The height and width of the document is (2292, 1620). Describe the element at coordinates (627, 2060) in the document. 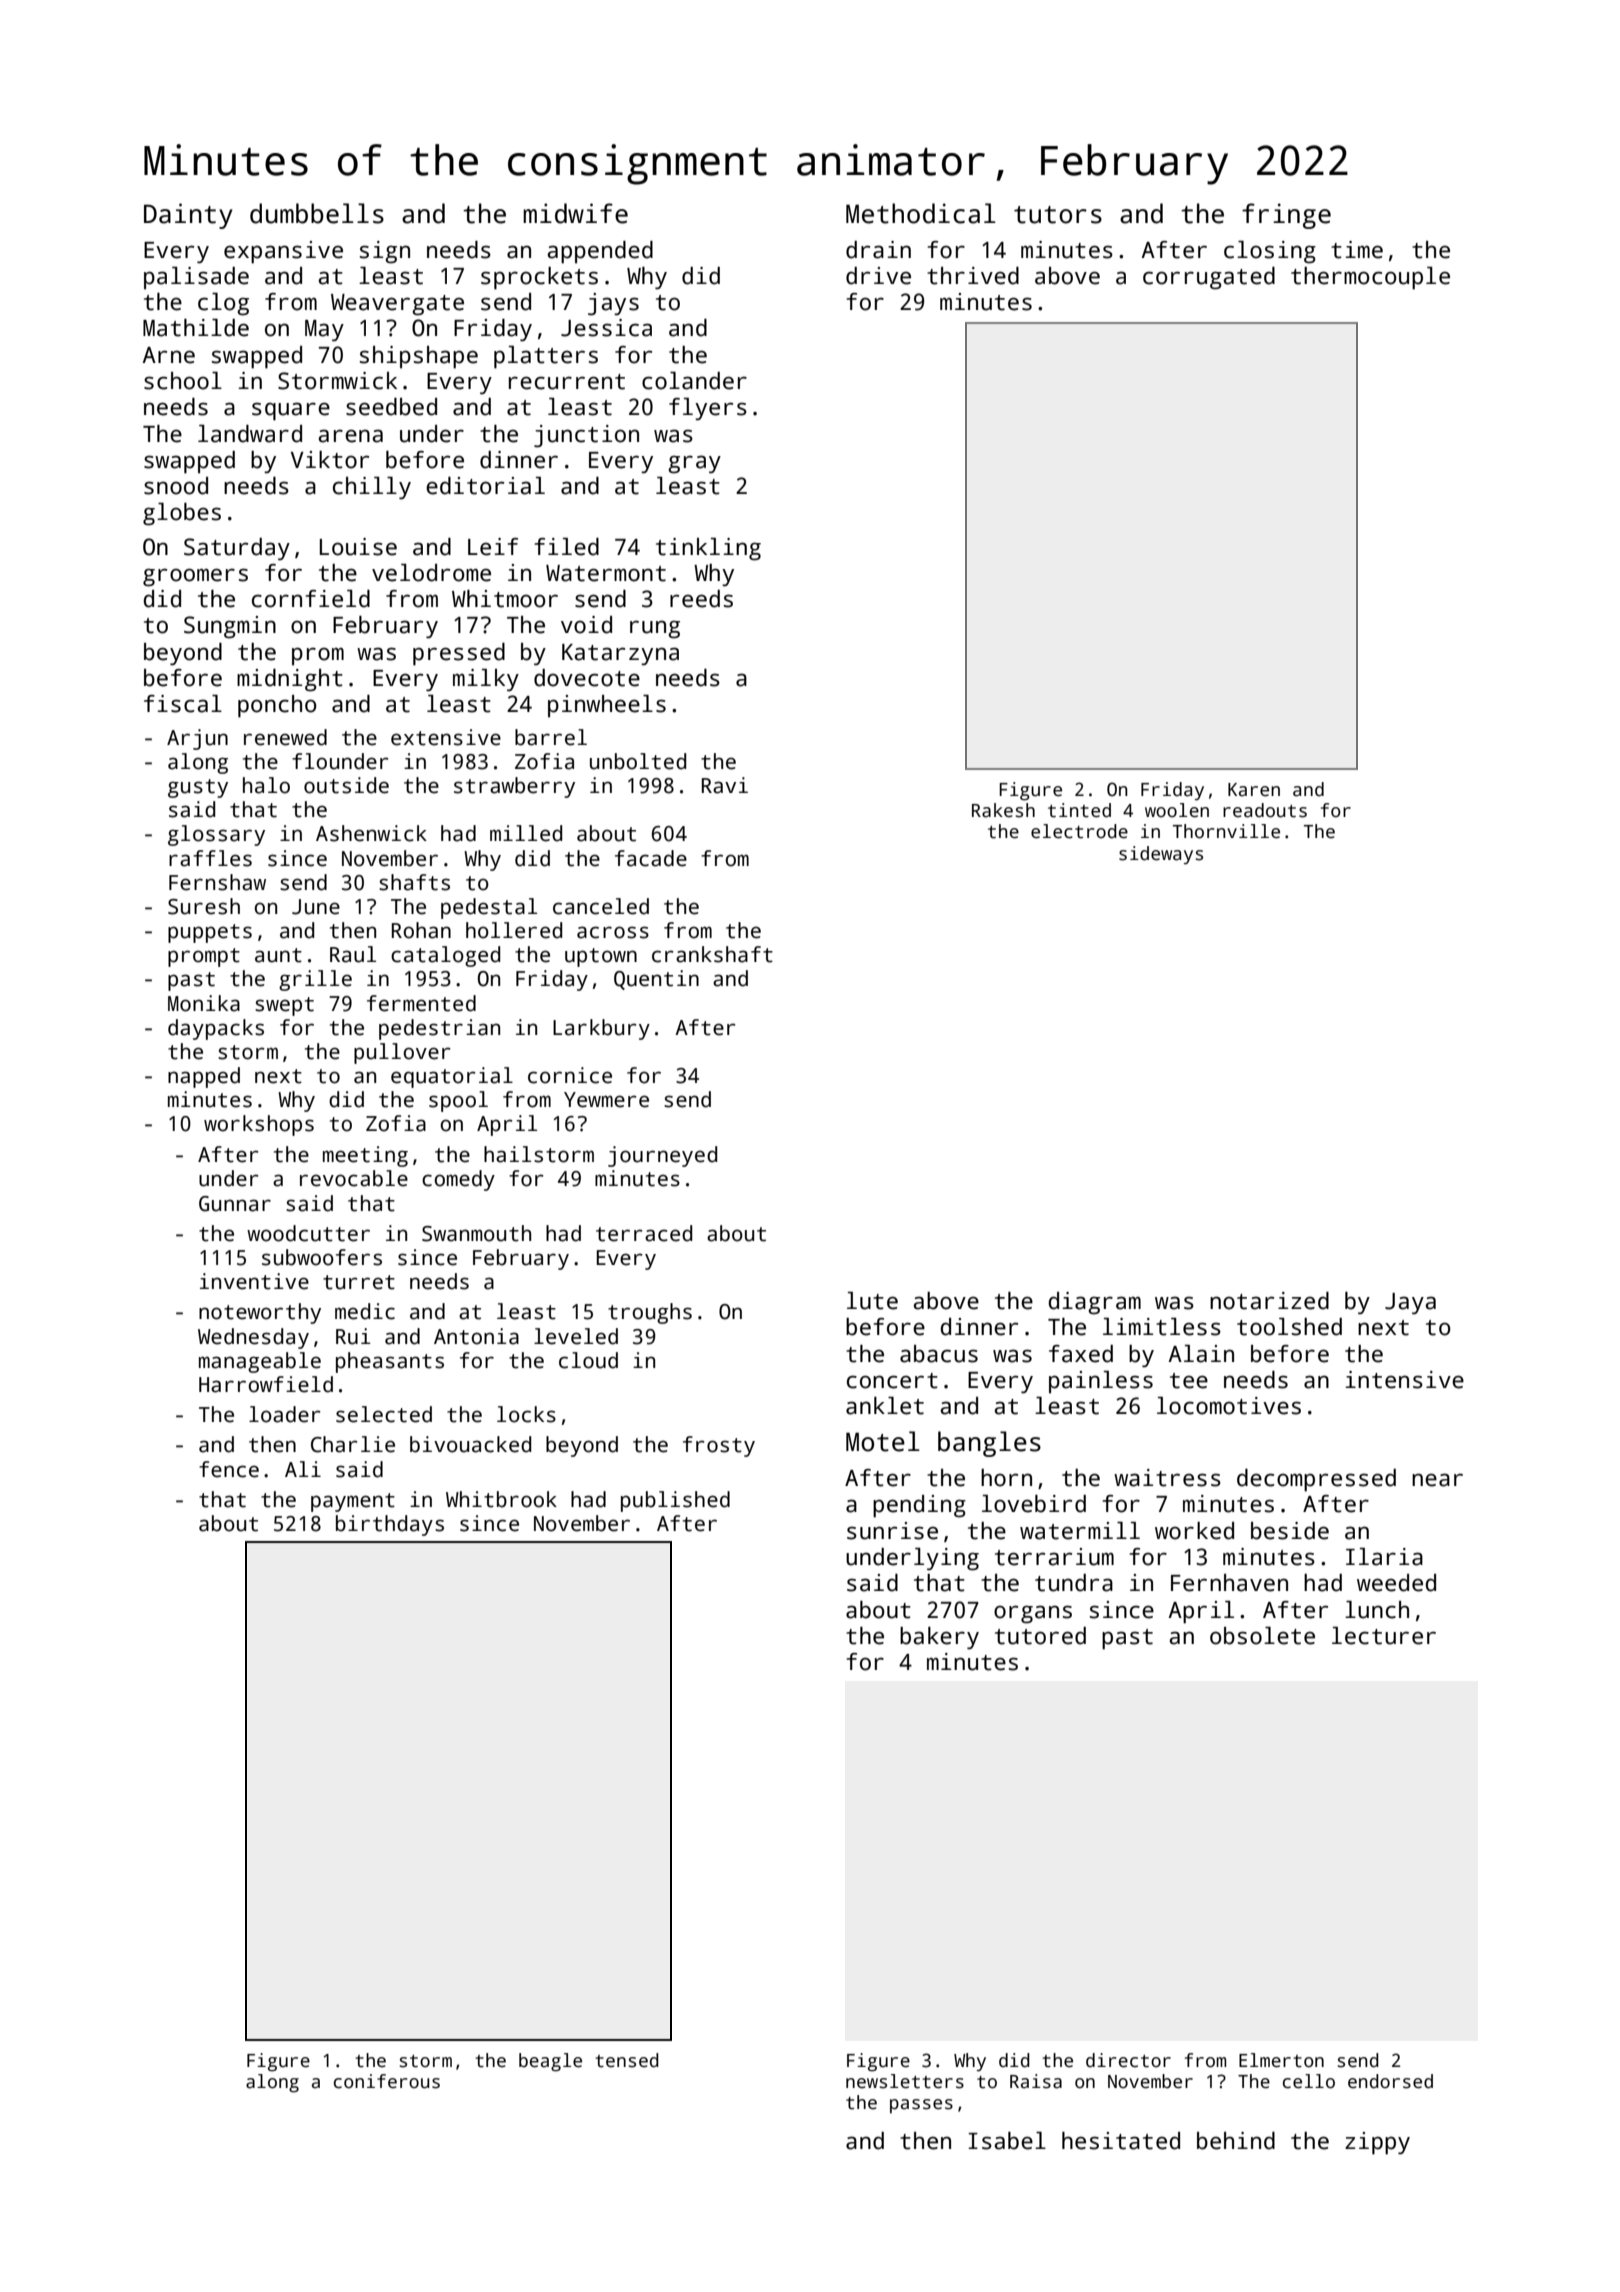

I see `tensed` at that location.
